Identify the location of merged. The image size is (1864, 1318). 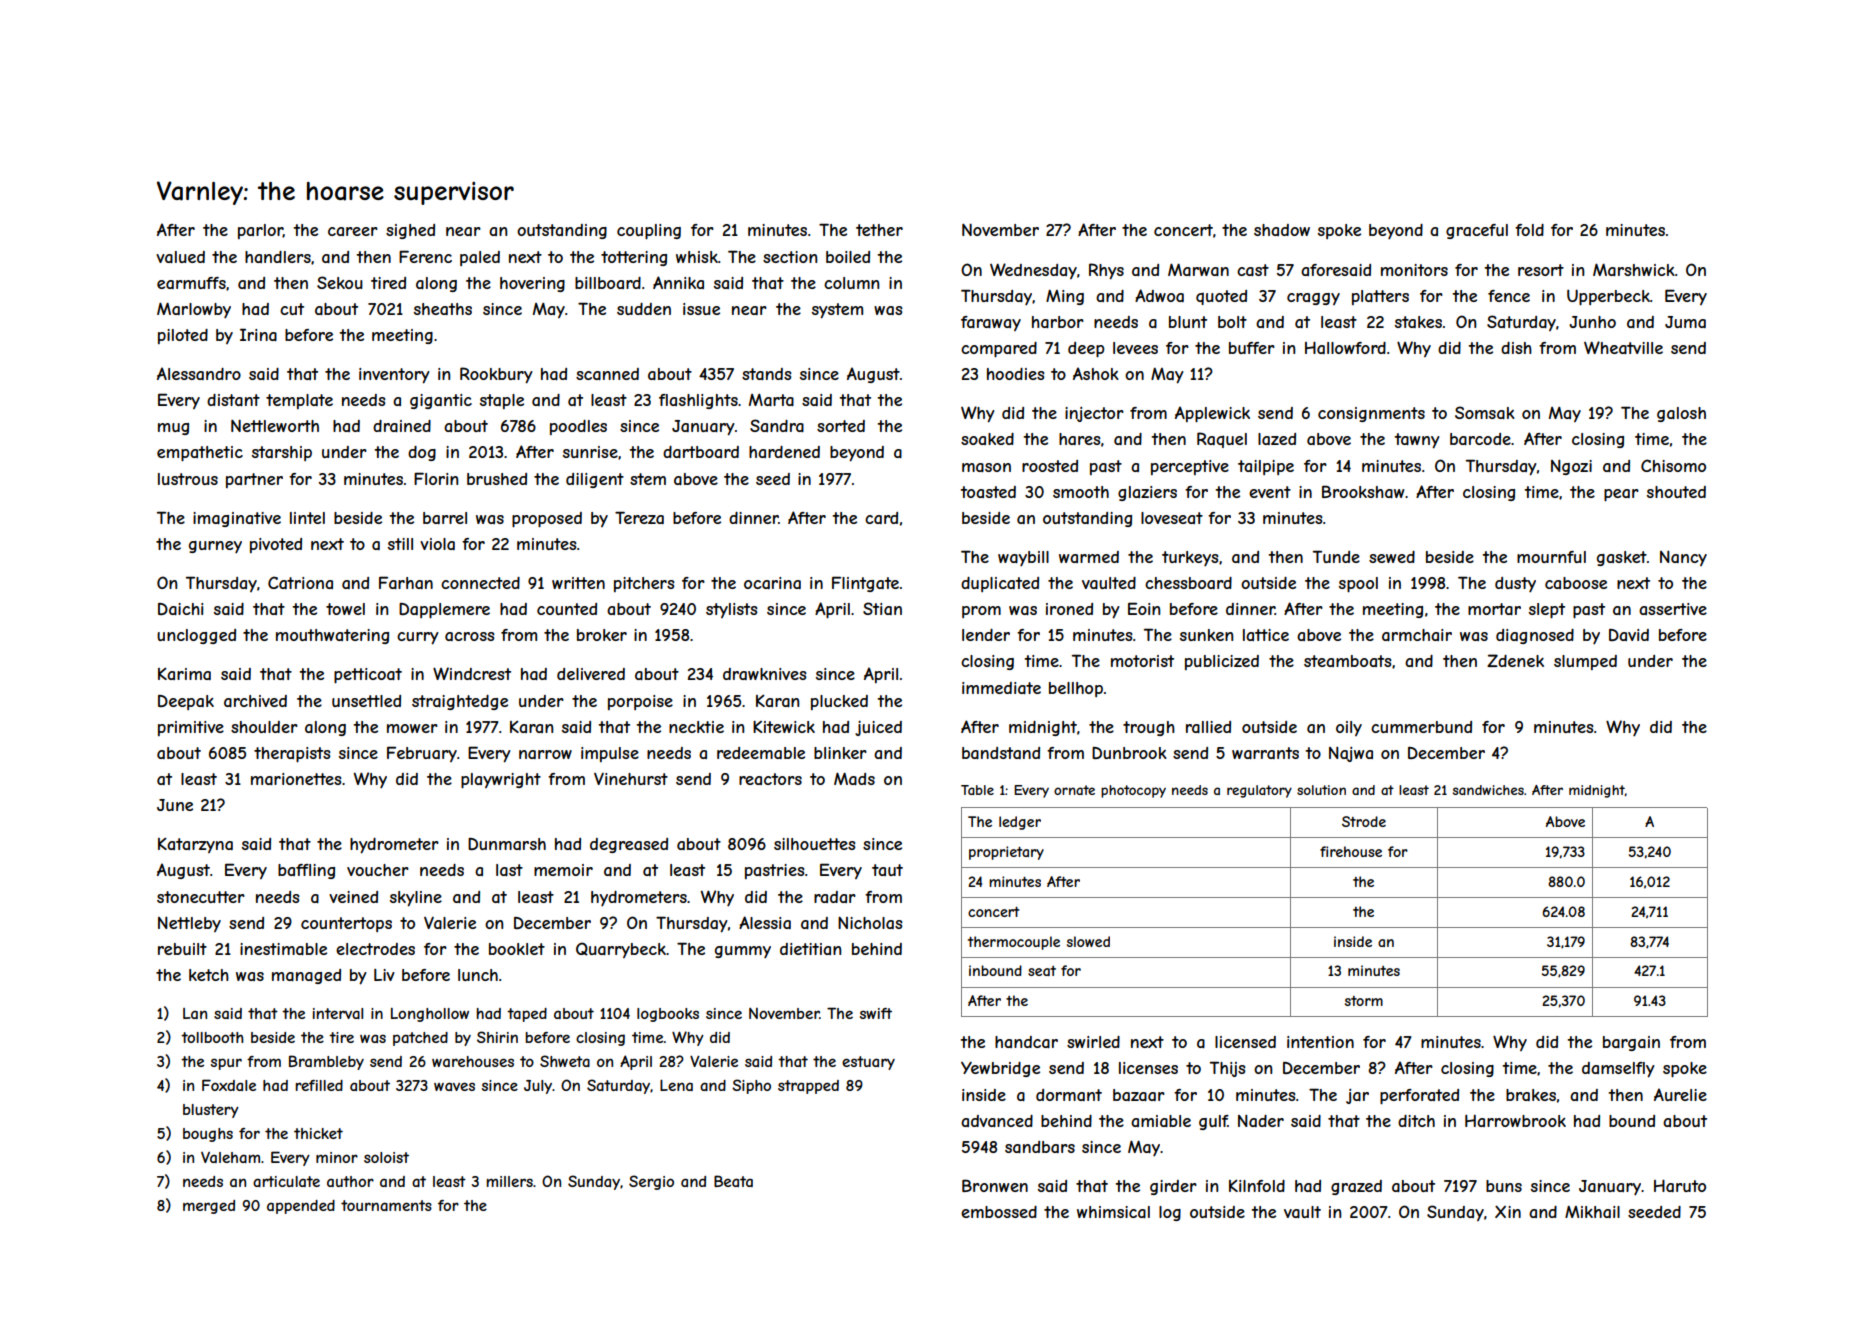
(209, 1207).
